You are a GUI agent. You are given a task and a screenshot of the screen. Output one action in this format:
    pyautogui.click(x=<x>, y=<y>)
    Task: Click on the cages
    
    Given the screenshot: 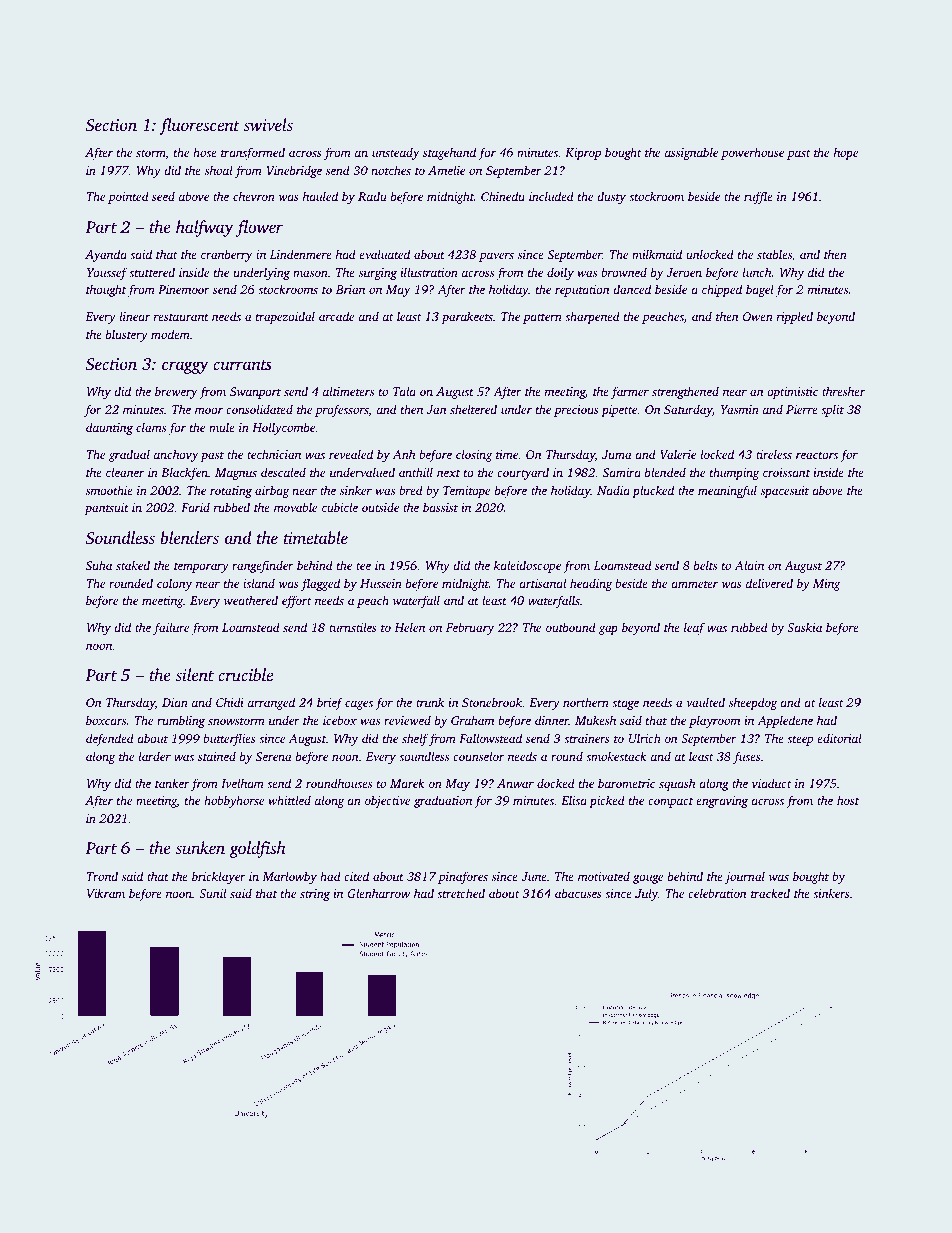 What is the action you would take?
    pyautogui.click(x=359, y=705)
